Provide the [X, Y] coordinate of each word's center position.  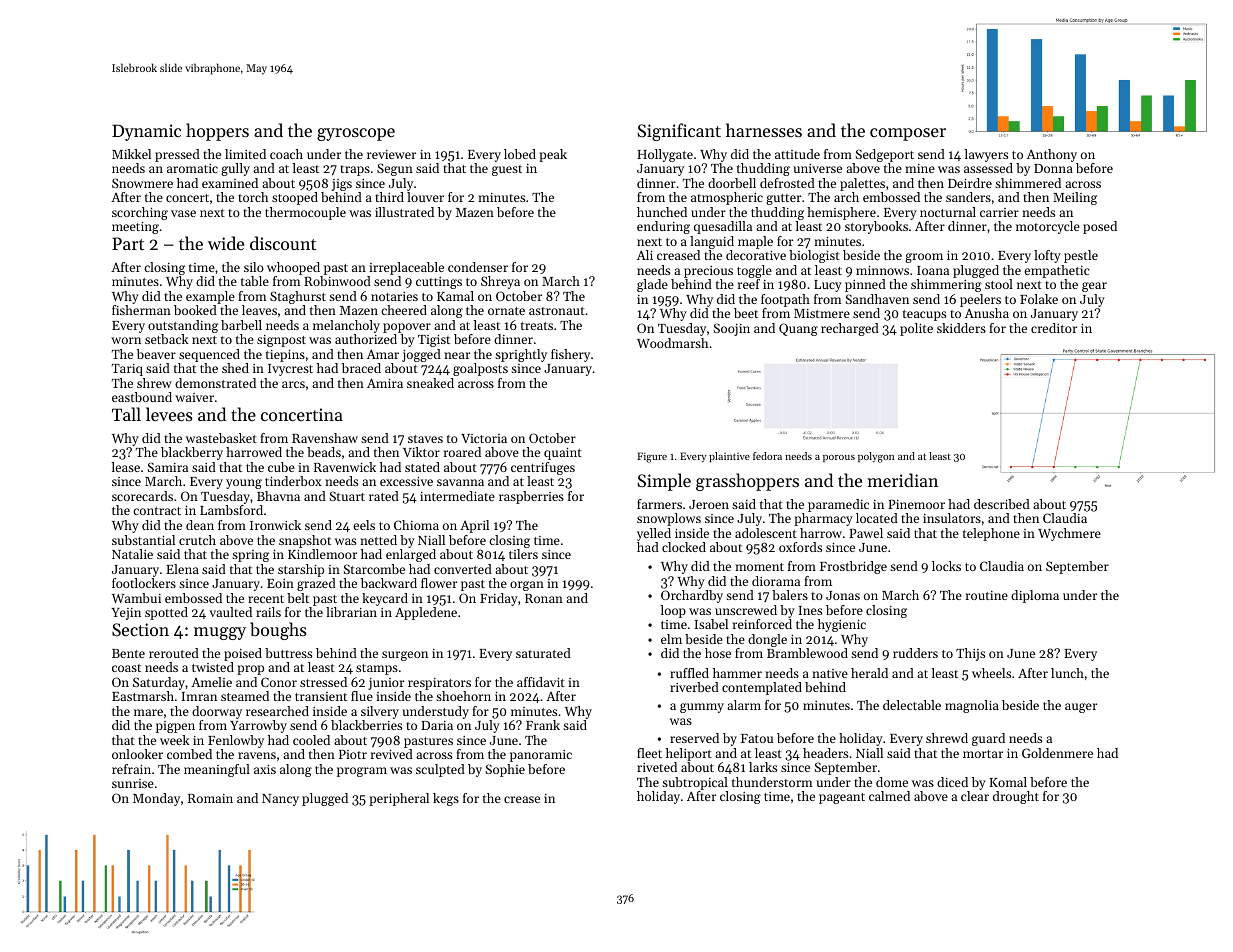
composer [908, 134]
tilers [523, 554]
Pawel [866, 533]
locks [946, 566]
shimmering [946, 285]
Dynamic [146, 132]
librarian [351, 612]
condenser [478, 267]
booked [195, 310]
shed [235, 368]
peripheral [399, 799]
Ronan [544, 598]
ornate [506, 311]
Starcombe [374, 569]
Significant [679, 132]
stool [999, 284]
